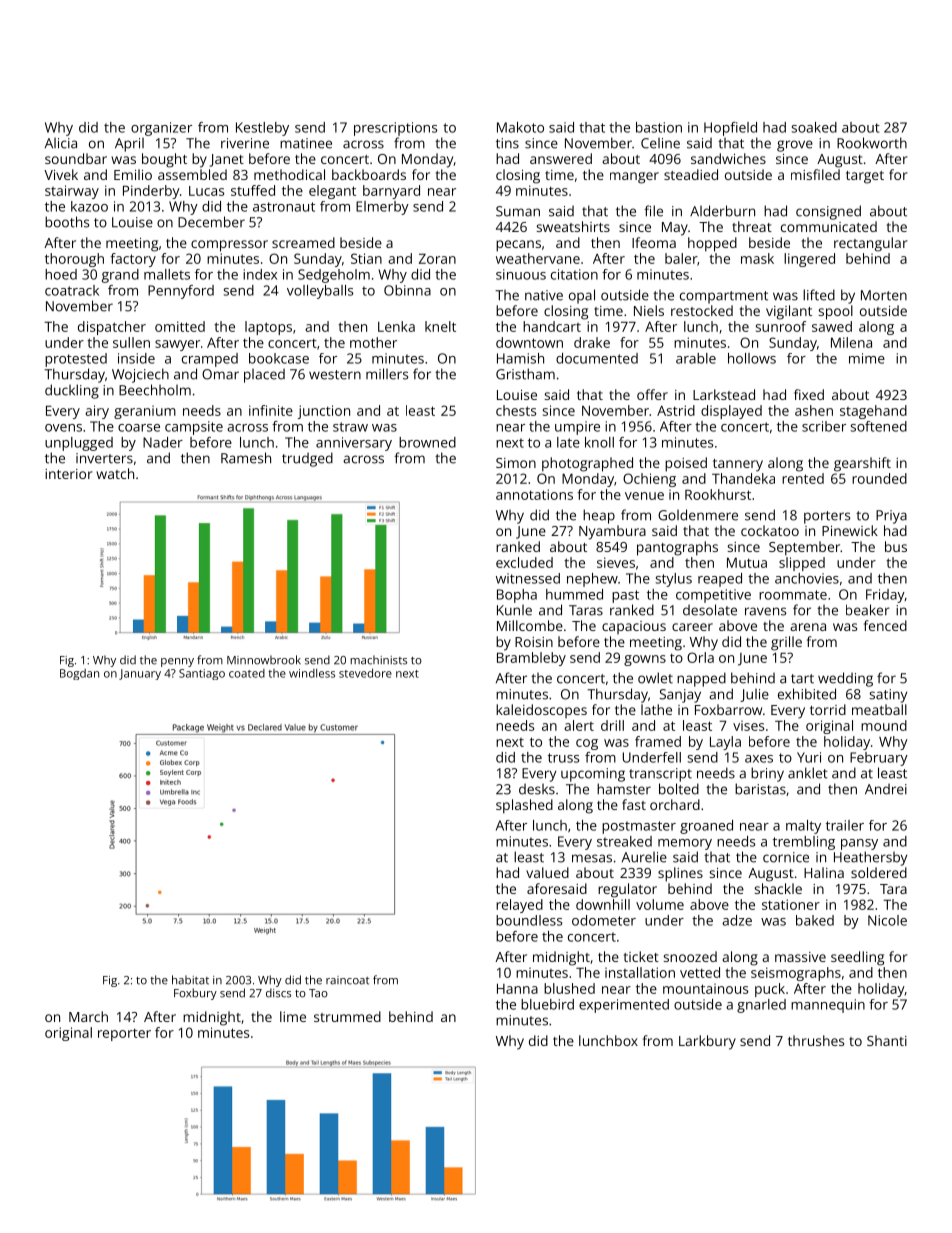 Image resolution: width=952 pixels, height=1233 pixels. What do you see at coordinates (347, 1016) in the page?
I see `strummed` at bounding box center [347, 1016].
